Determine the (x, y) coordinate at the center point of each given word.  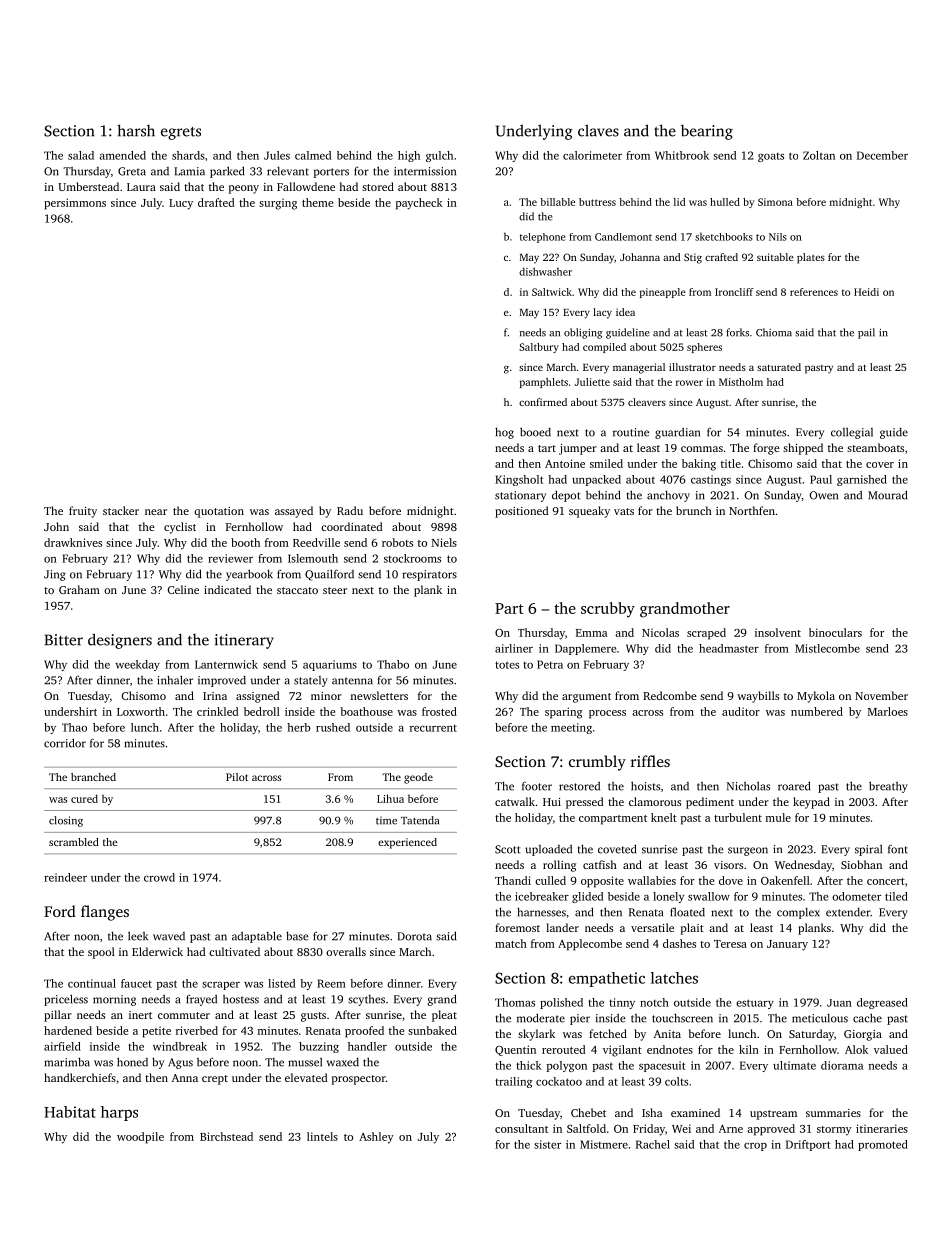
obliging (583, 333)
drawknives (73, 542)
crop (755, 1147)
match (511, 943)
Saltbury (539, 348)
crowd (159, 877)
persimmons (75, 204)
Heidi (866, 292)
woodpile (140, 1138)
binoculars (835, 632)
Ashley (376, 1138)
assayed (294, 512)
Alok (856, 1049)
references (814, 292)
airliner (514, 648)
